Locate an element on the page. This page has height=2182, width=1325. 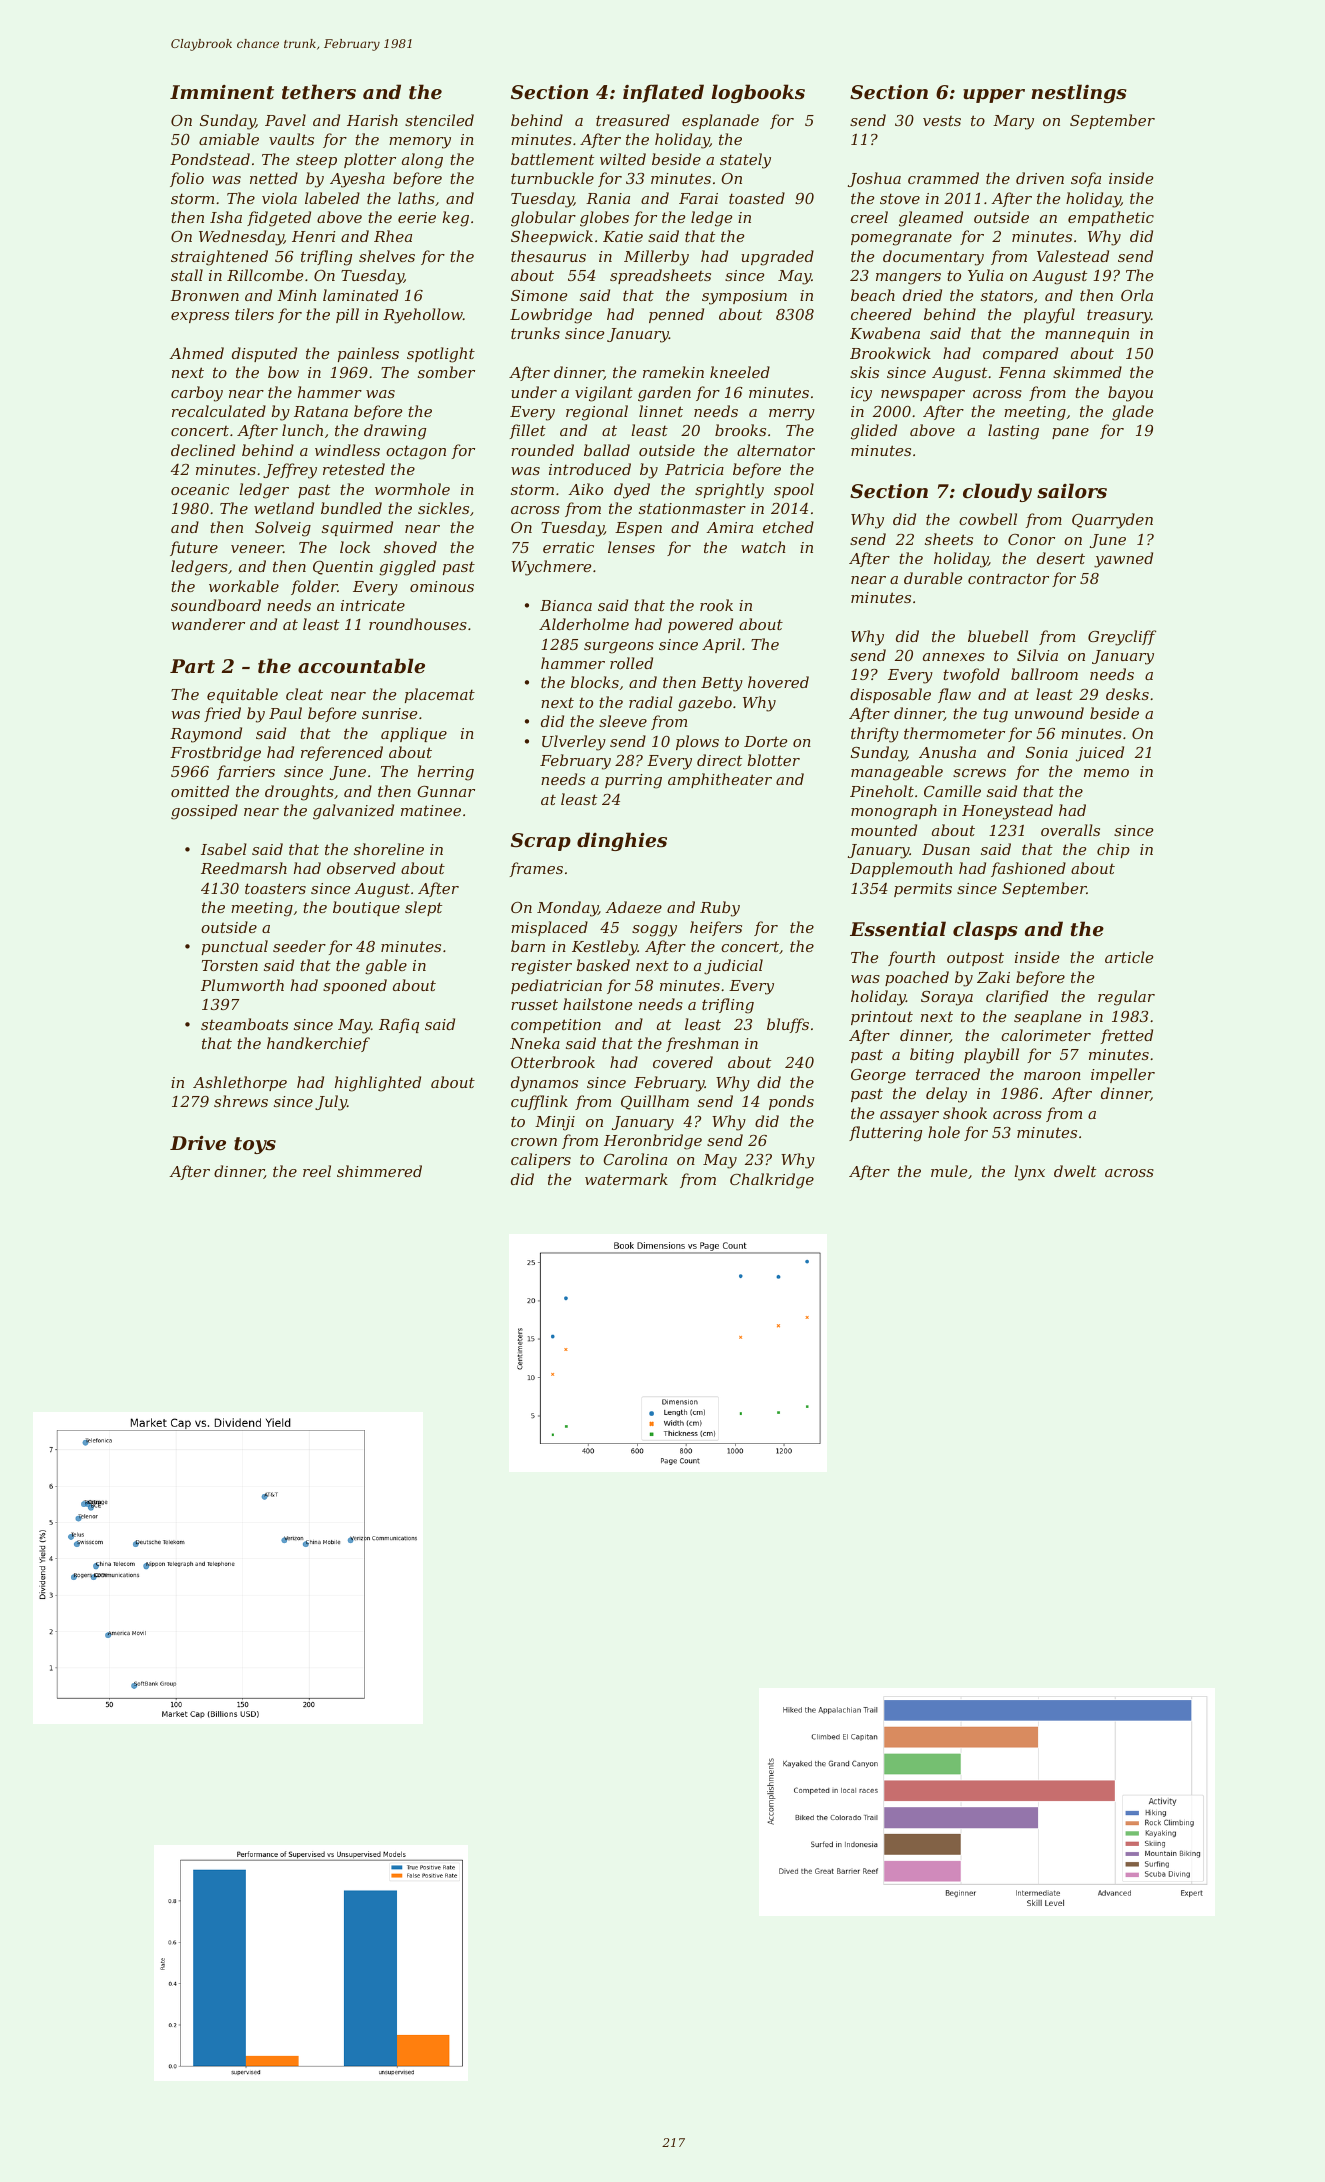
painless is located at coordinates (368, 354).
